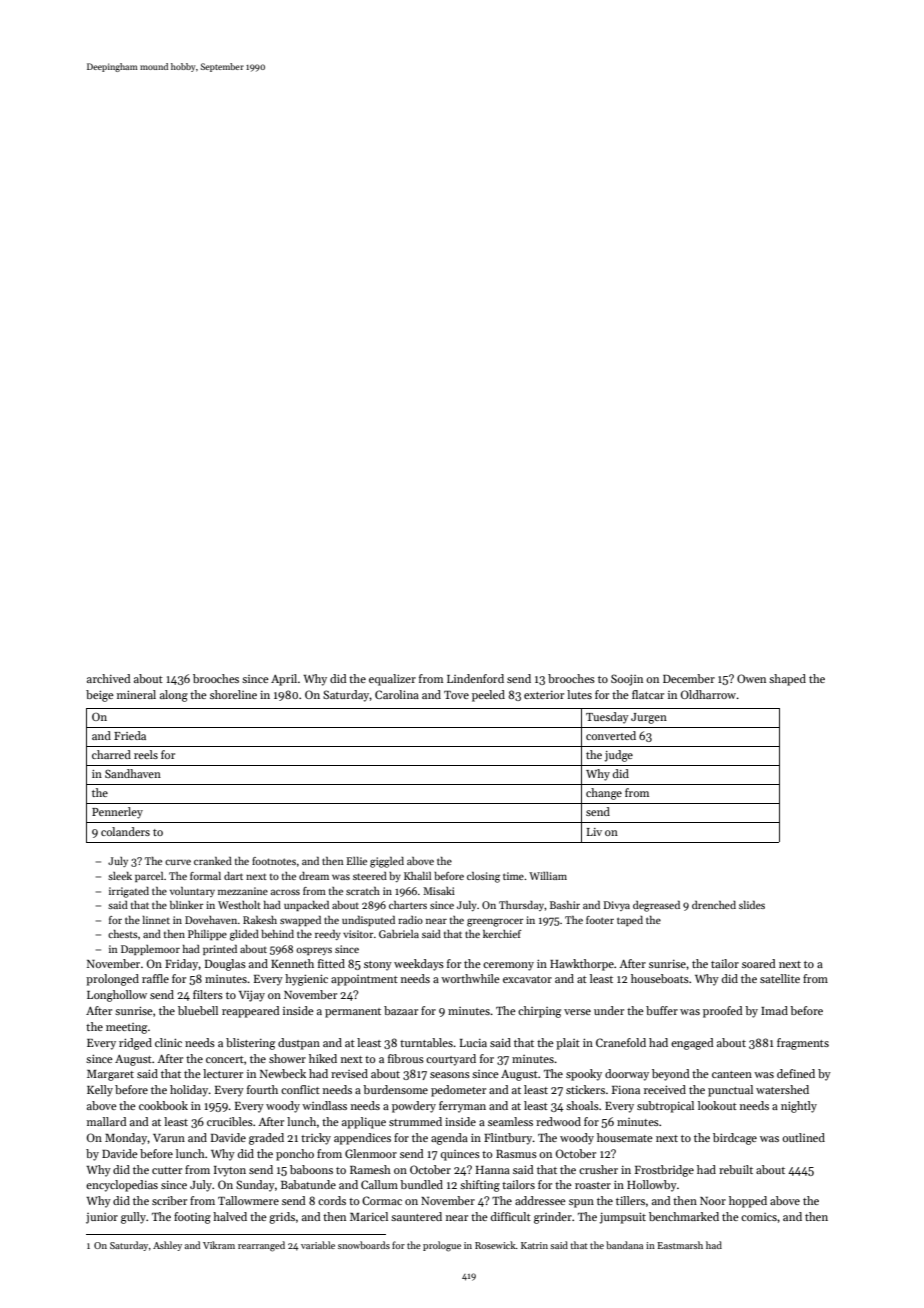  I want to click on judge, so click(618, 756).
